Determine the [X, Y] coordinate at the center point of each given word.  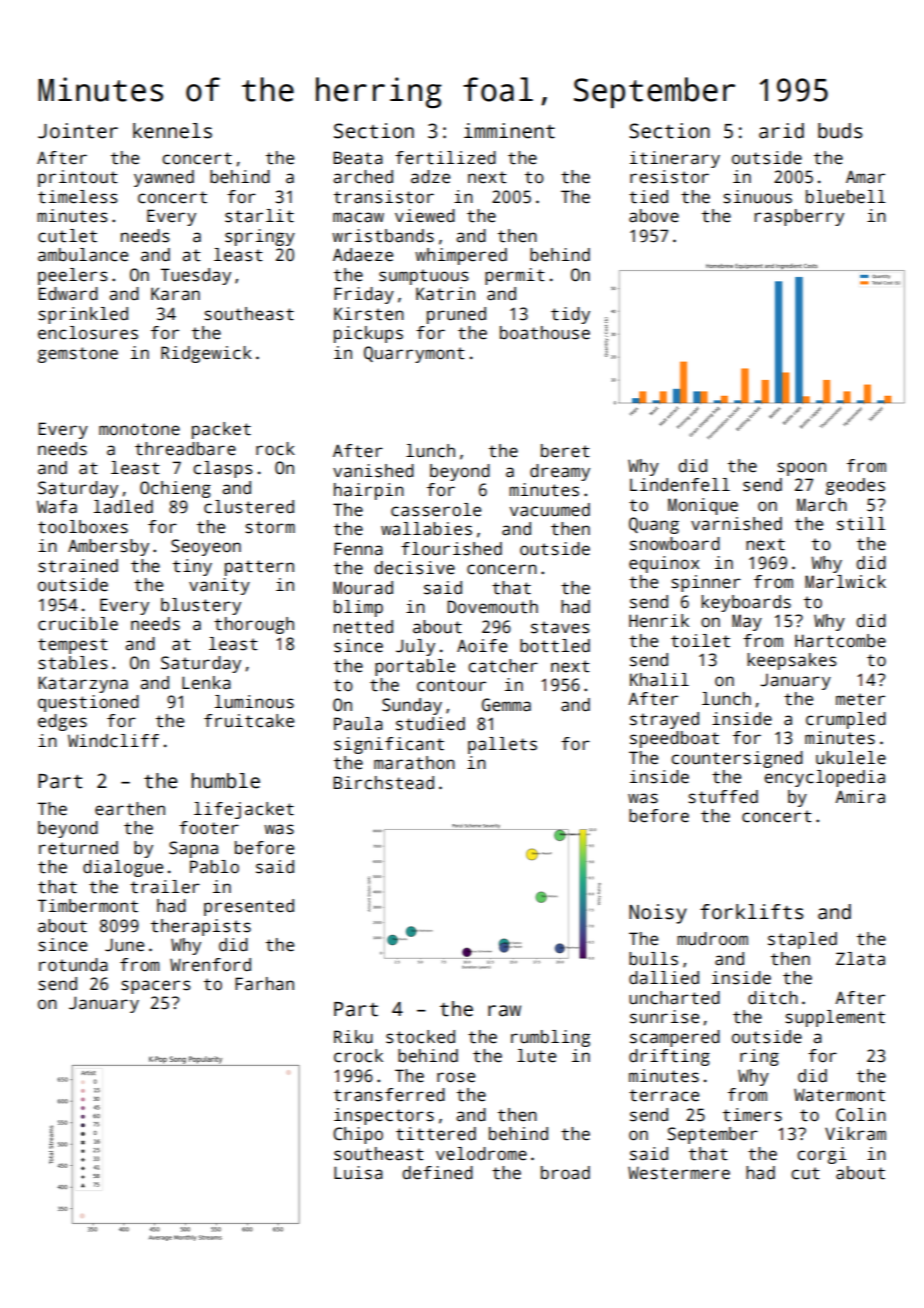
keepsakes [792, 661]
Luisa [358, 1173]
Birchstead [383, 783]
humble [226, 781]
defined [437, 1173]
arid [781, 131]
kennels [172, 131]
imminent [509, 131]
